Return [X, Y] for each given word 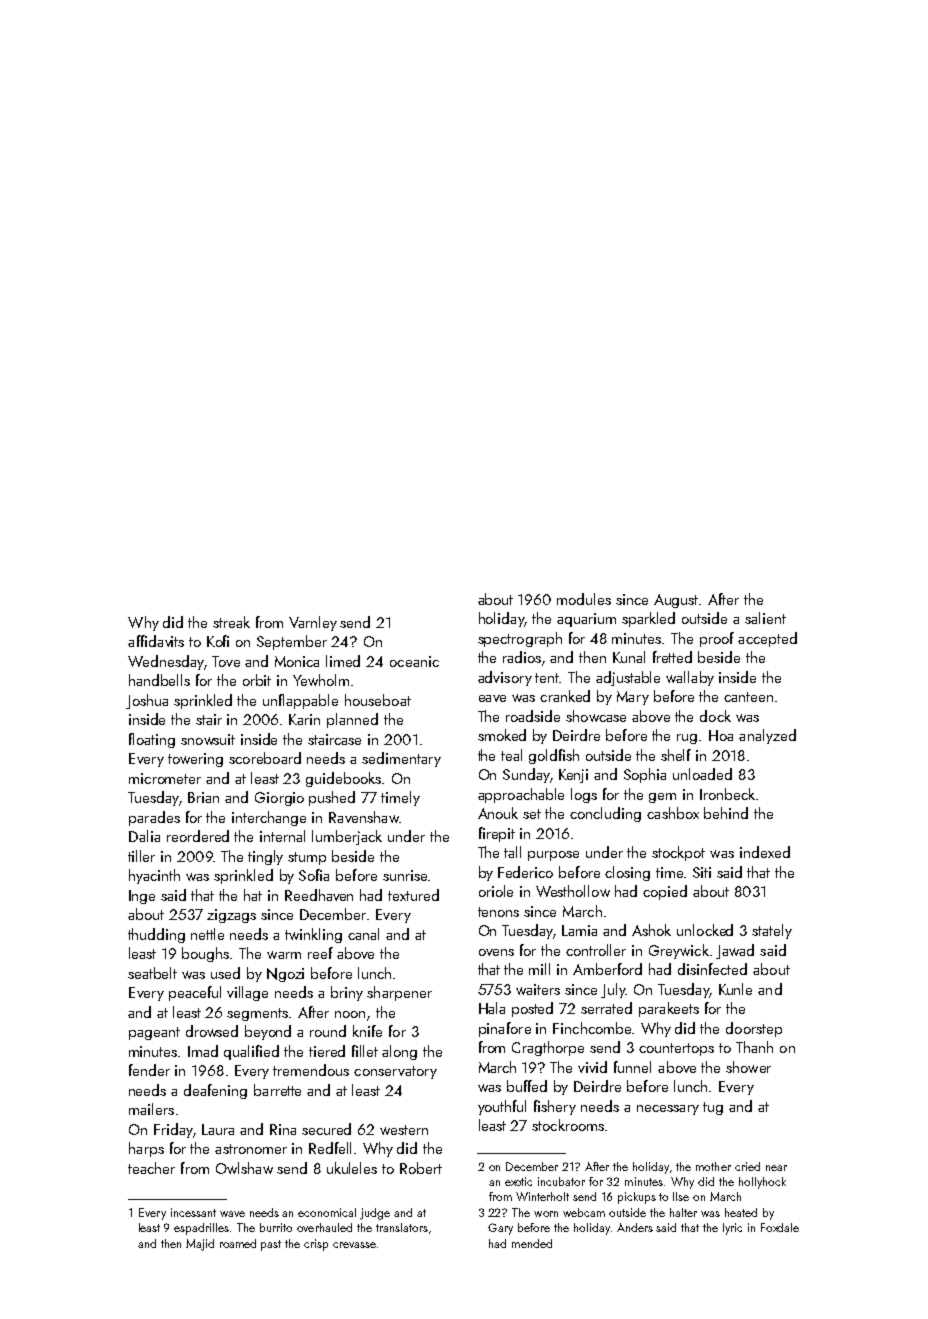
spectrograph [520, 639]
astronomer [251, 1149]
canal [363, 934]
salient [765, 618]
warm [284, 955]
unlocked [705, 930]
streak [231, 622]
